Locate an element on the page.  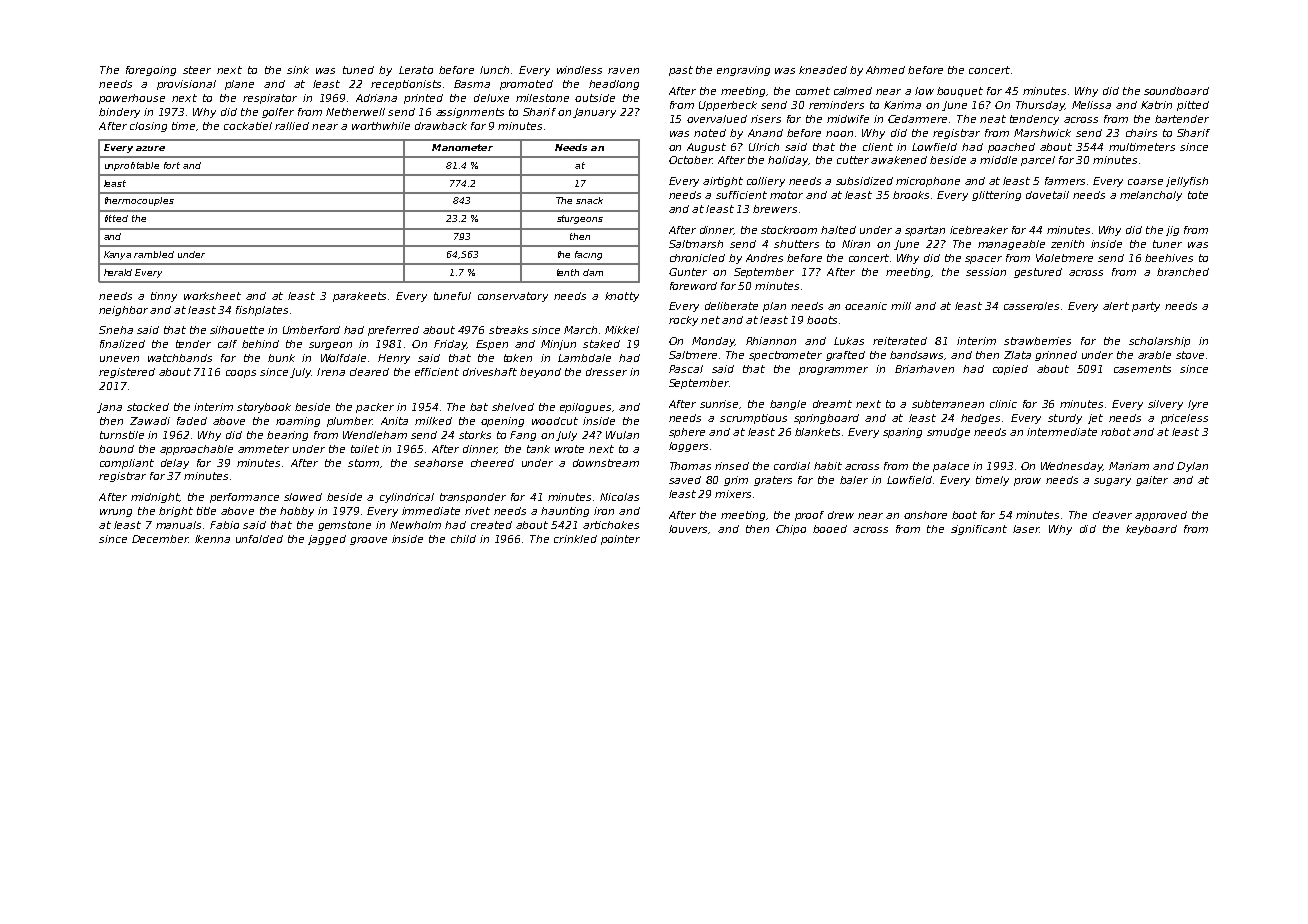
keyboard is located at coordinates (1151, 530).
